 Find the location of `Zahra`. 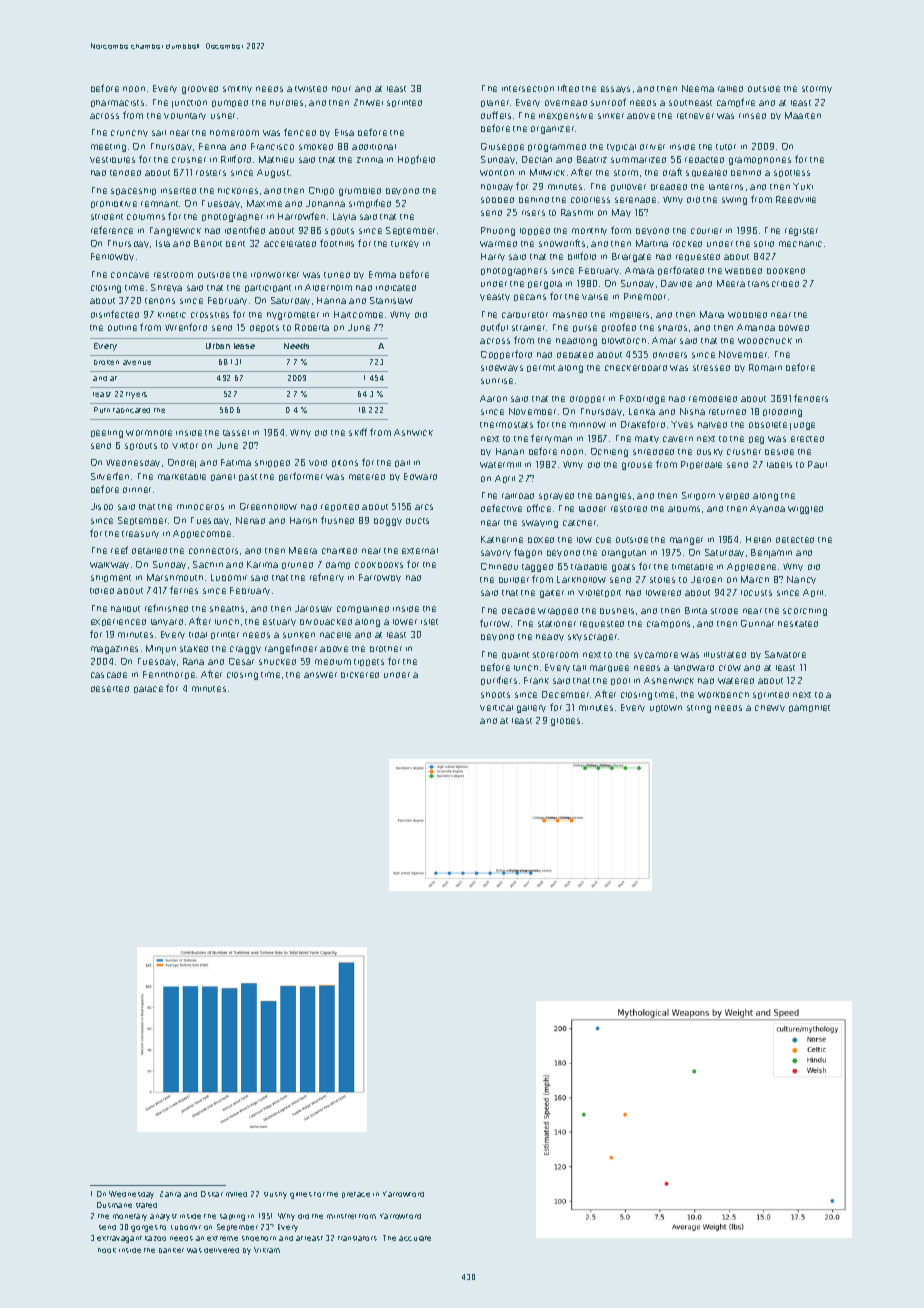

Zahra is located at coordinates (170, 1194).
